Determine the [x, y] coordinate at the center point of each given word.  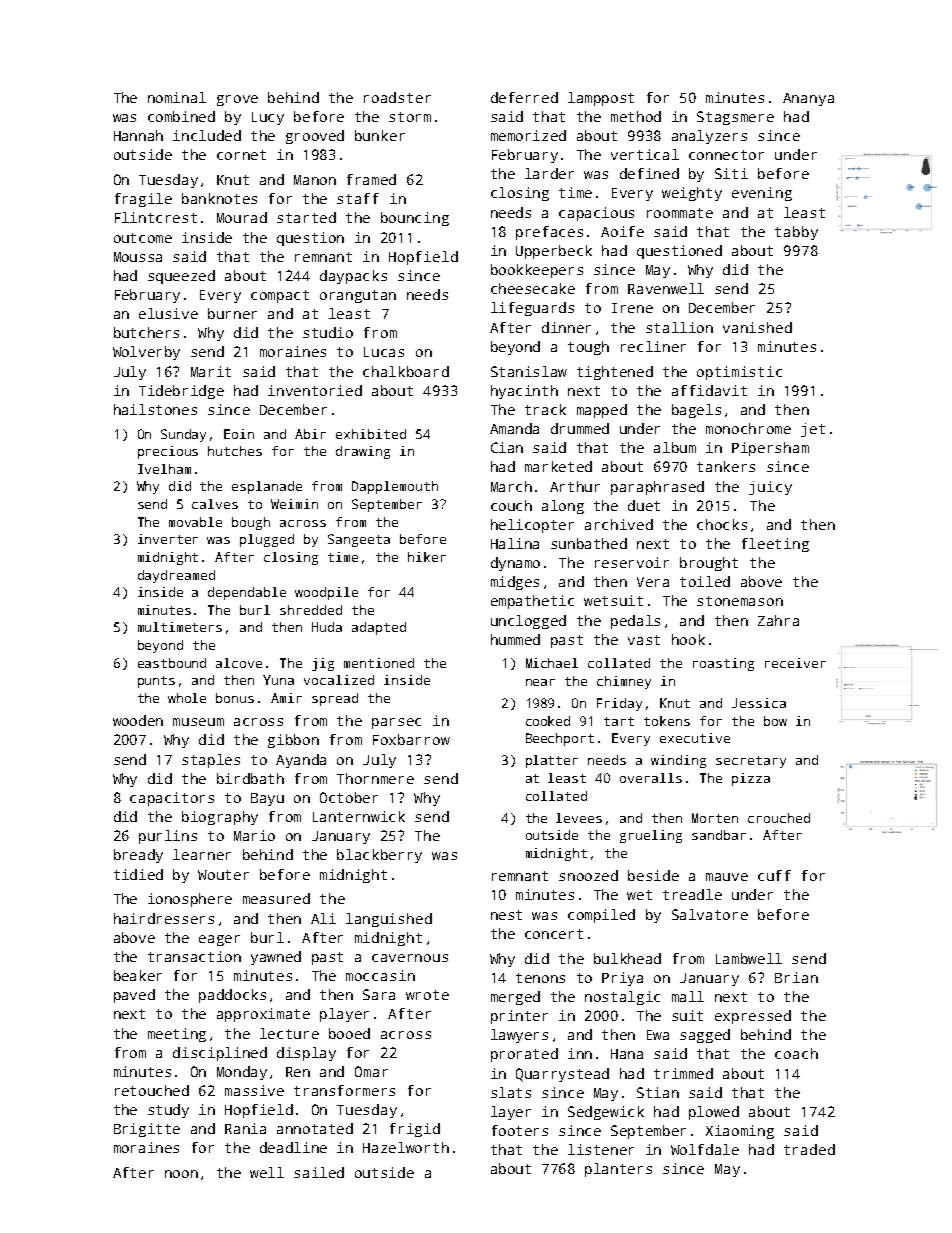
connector [726, 155]
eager [219, 940]
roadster [397, 97]
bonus [235, 698]
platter [552, 761]
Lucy [268, 118]
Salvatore [710, 914]
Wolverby [146, 353]
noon [181, 1174]
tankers [726, 466]
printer [519, 1017]
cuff [774, 875]
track [545, 409]
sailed [319, 1172]
